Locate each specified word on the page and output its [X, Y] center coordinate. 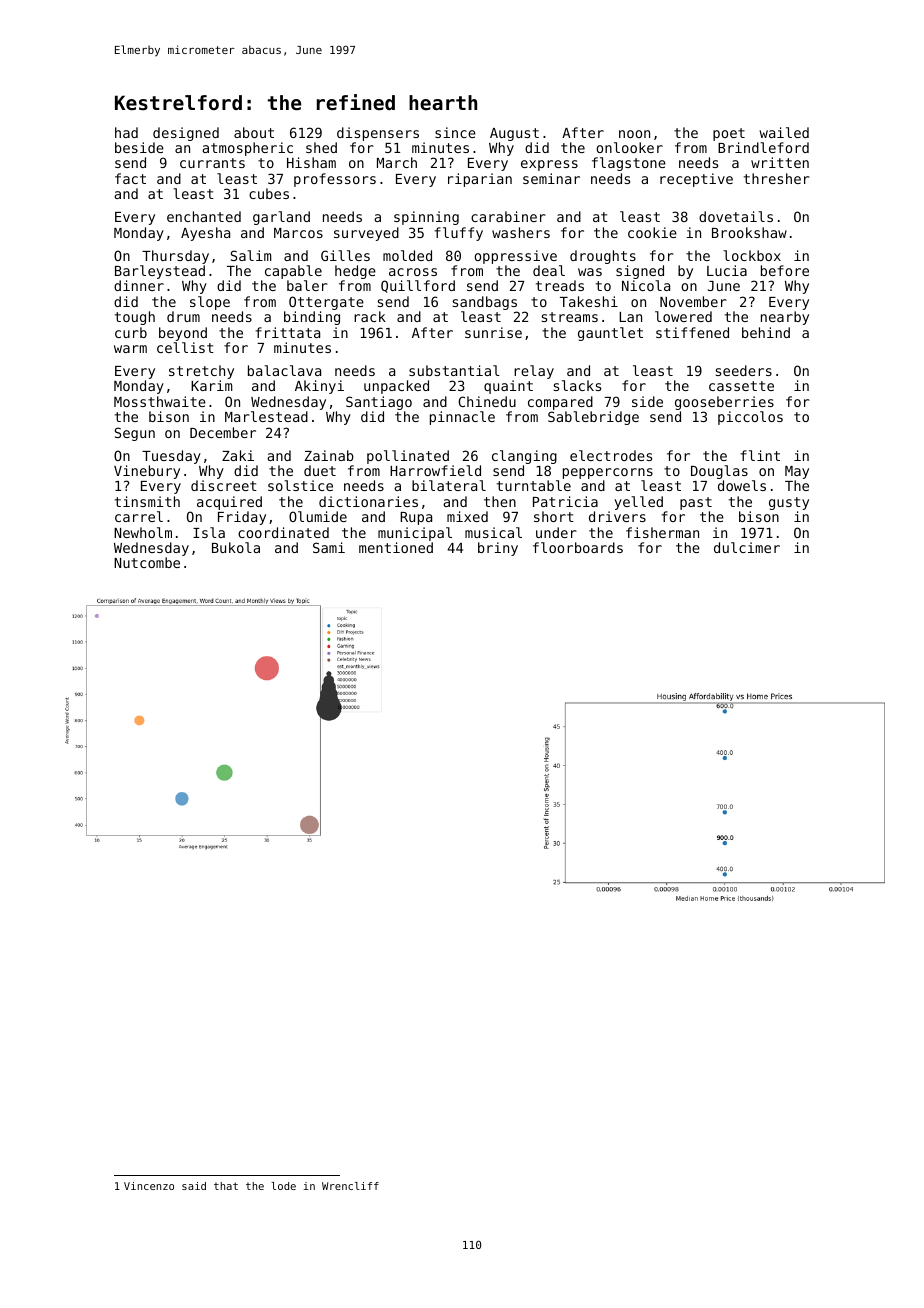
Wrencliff [350, 1186]
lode [283, 1186]
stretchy [201, 372]
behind [766, 332]
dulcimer [747, 547]
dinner [139, 285]
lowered [683, 316]
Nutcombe [147, 562]
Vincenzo [149, 1186]
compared [560, 403]
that [226, 1186]
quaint [508, 387]
